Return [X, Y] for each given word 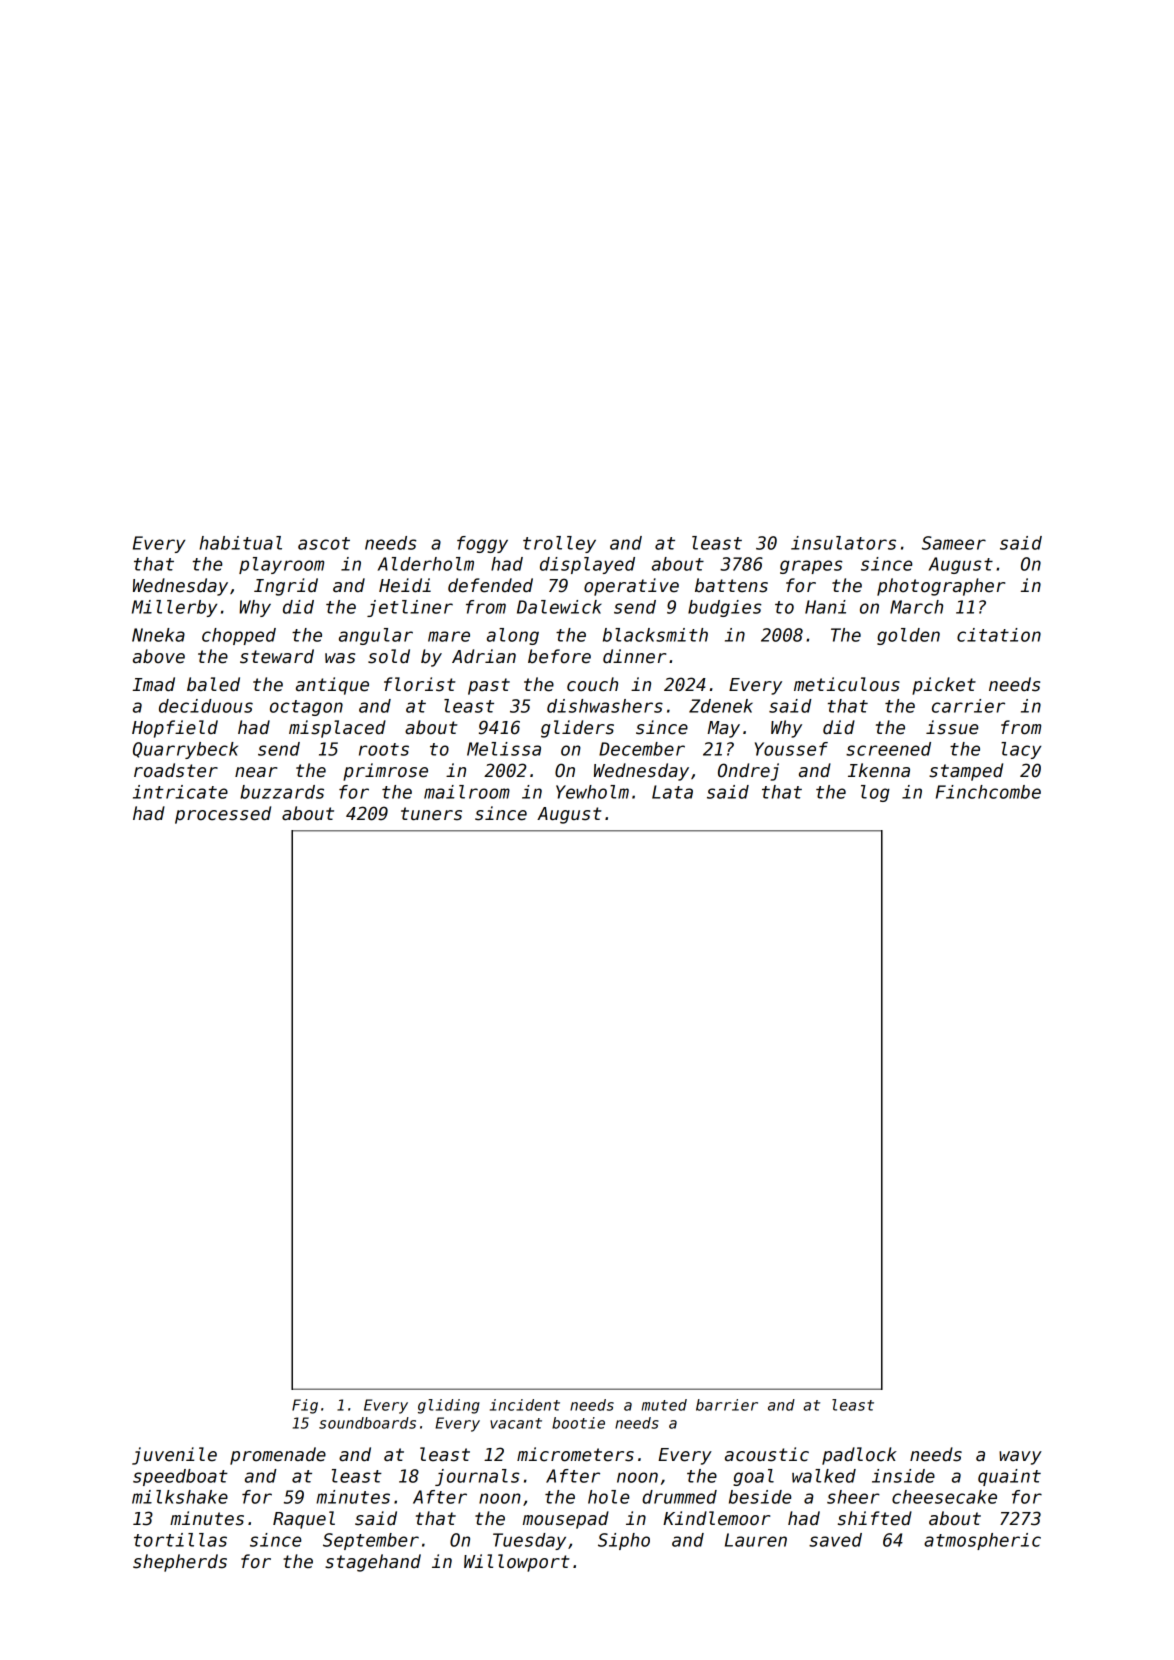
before [559, 656]
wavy [1020, 1458]
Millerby [174, 608]
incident [525, 1405]
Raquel [304, 1520]
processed [223, 815]
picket [944, 686]
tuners [431, 814]
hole [609, 1497]
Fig [305, 1406]
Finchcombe [988, 792]
